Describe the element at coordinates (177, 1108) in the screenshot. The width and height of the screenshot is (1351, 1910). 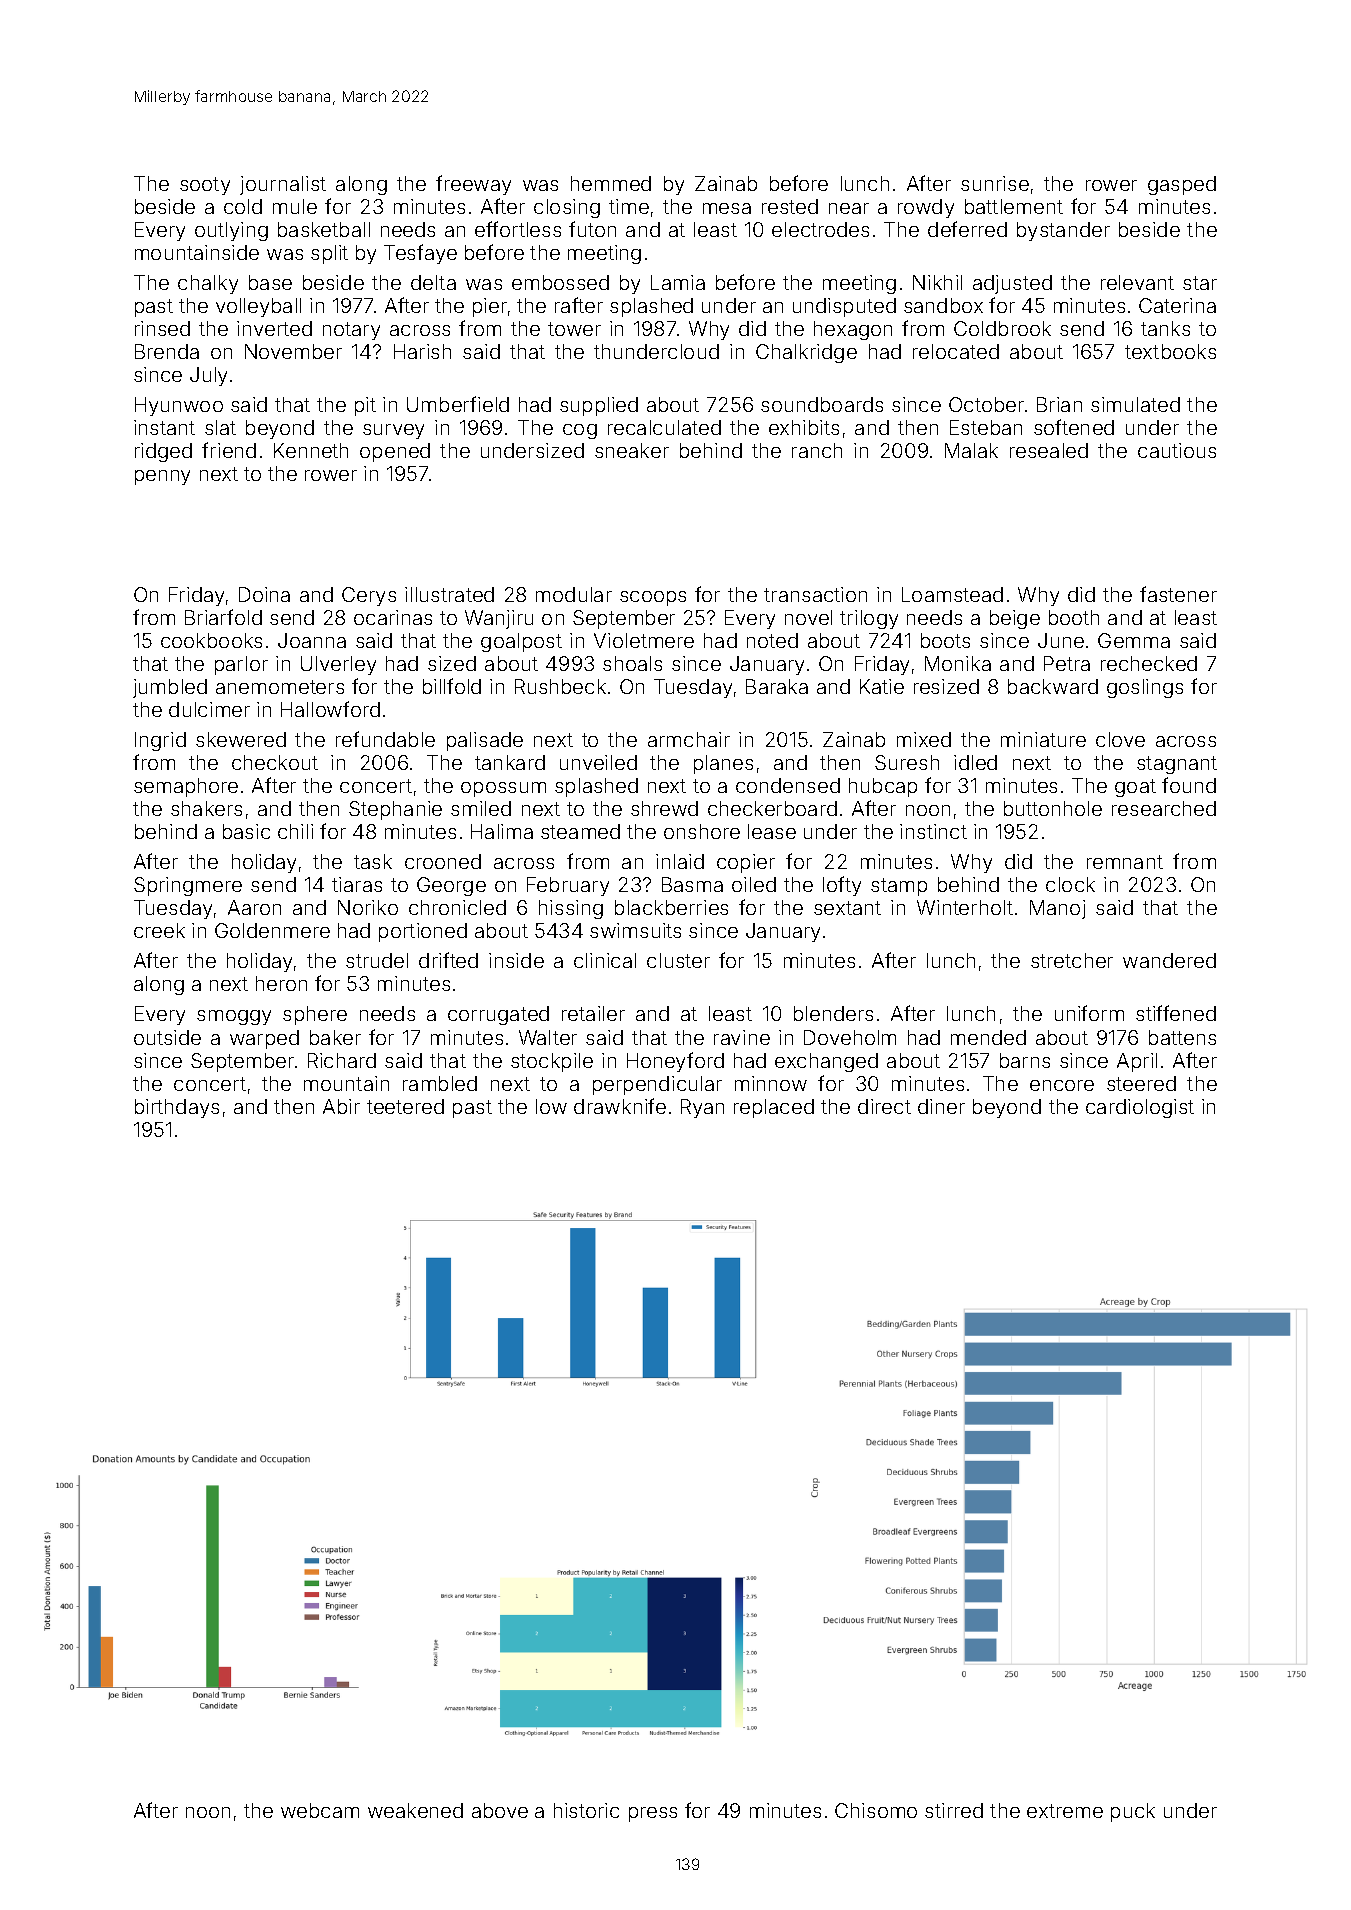
I see `birthdays` at that location.
